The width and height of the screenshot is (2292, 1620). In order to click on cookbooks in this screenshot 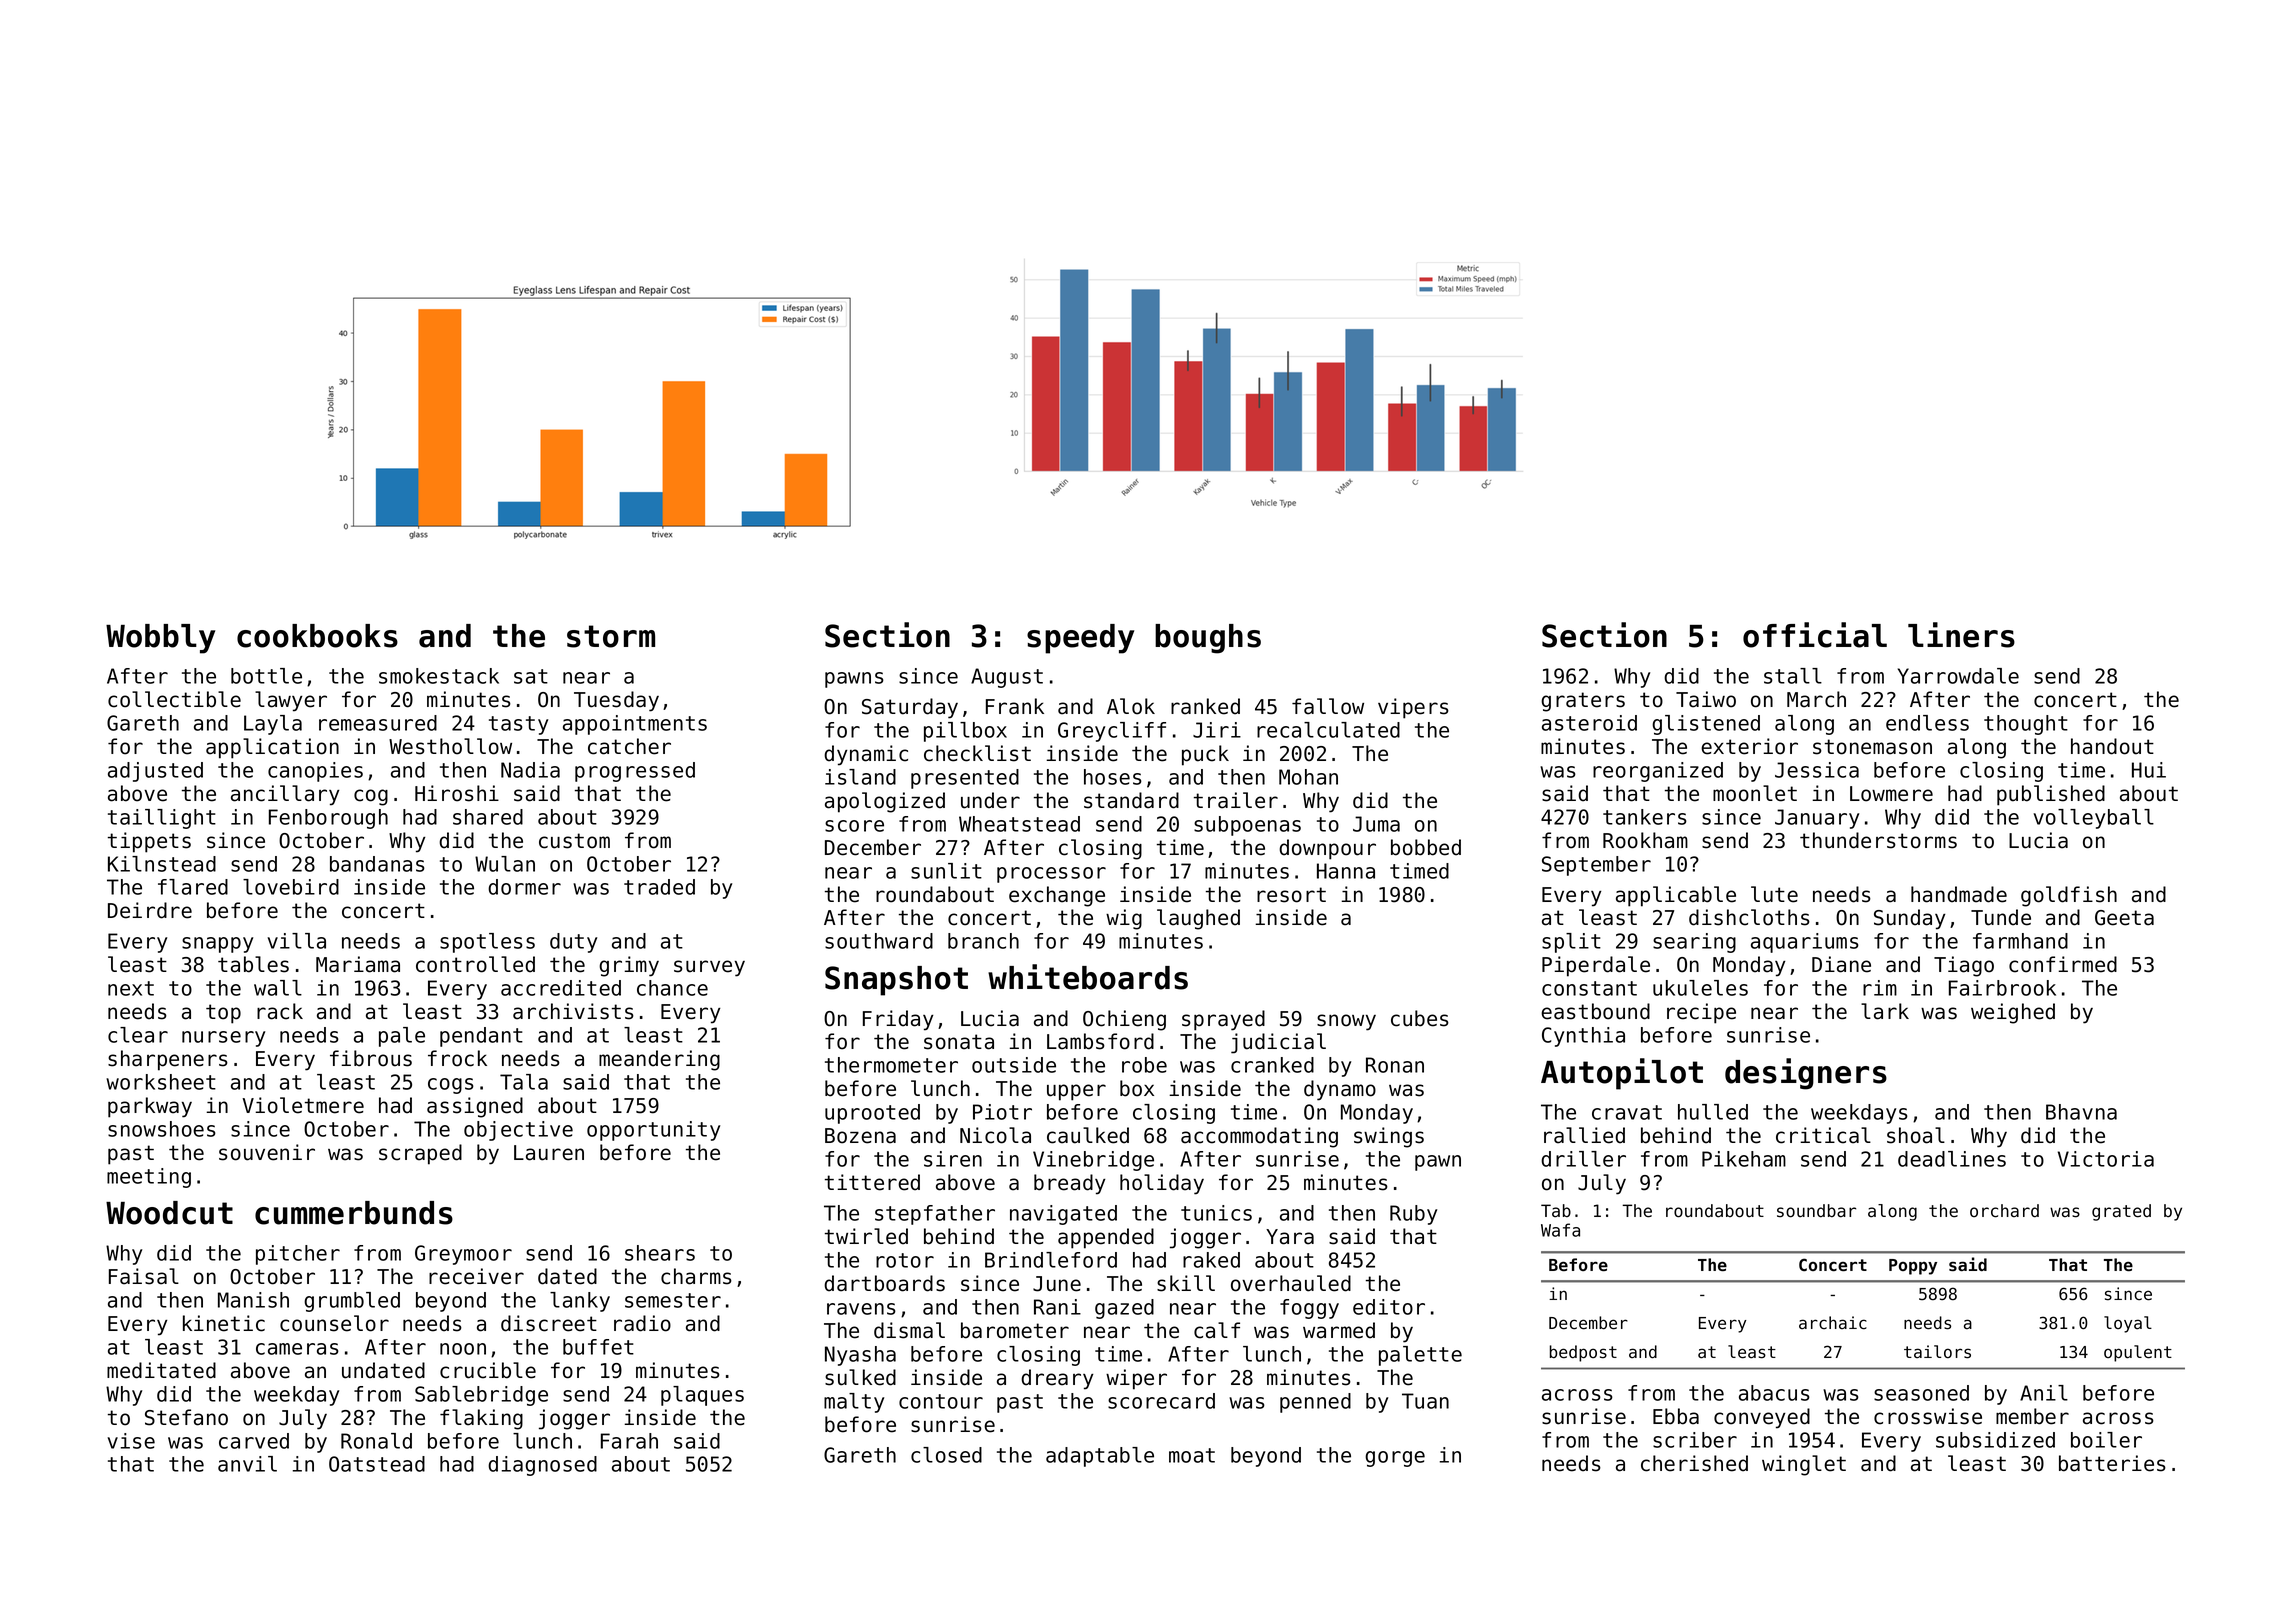, I will do `click(317, 636)`.
